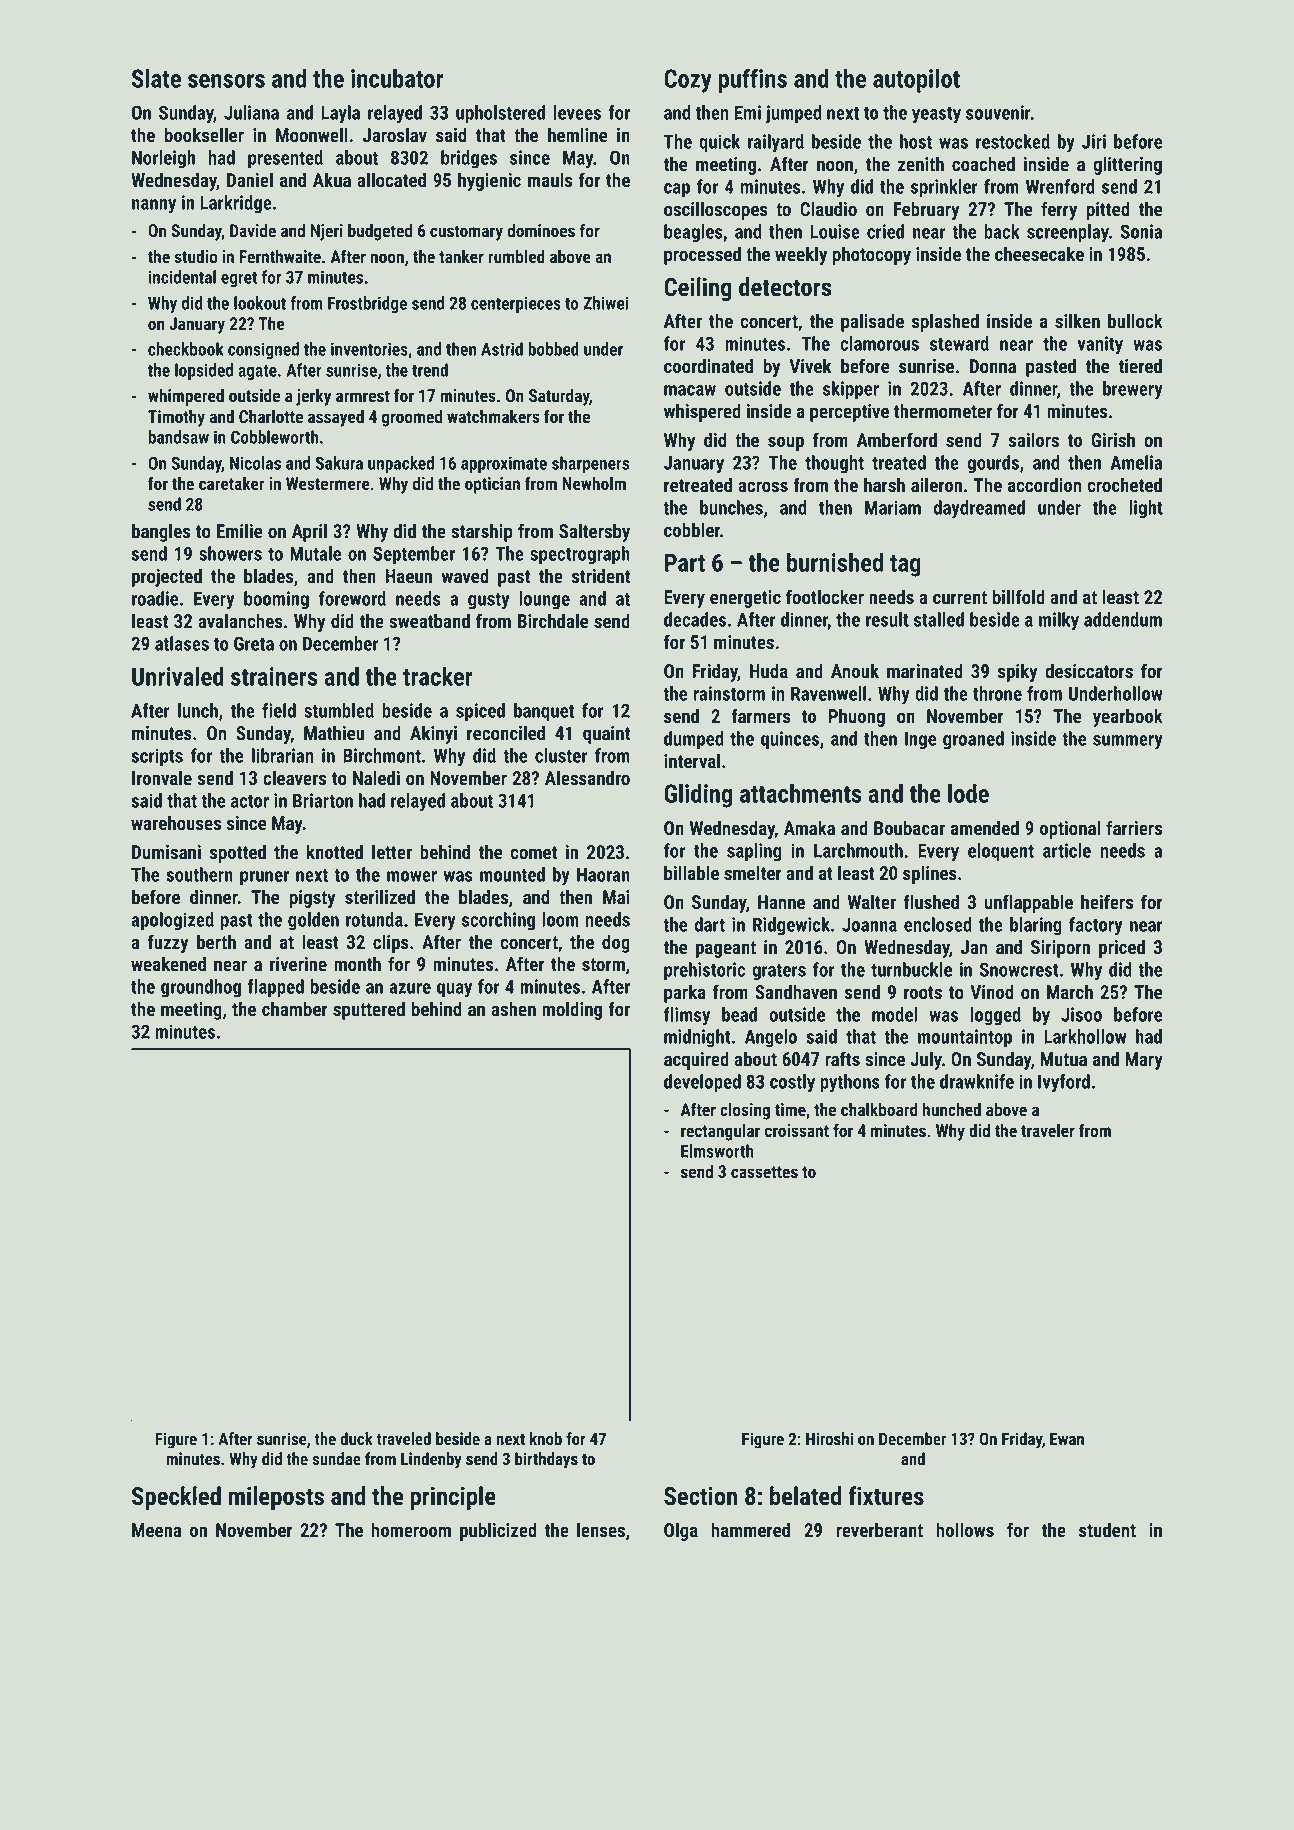  Describe the element at coordinates (702, 412) in the image. I see `whispered` at that location.
